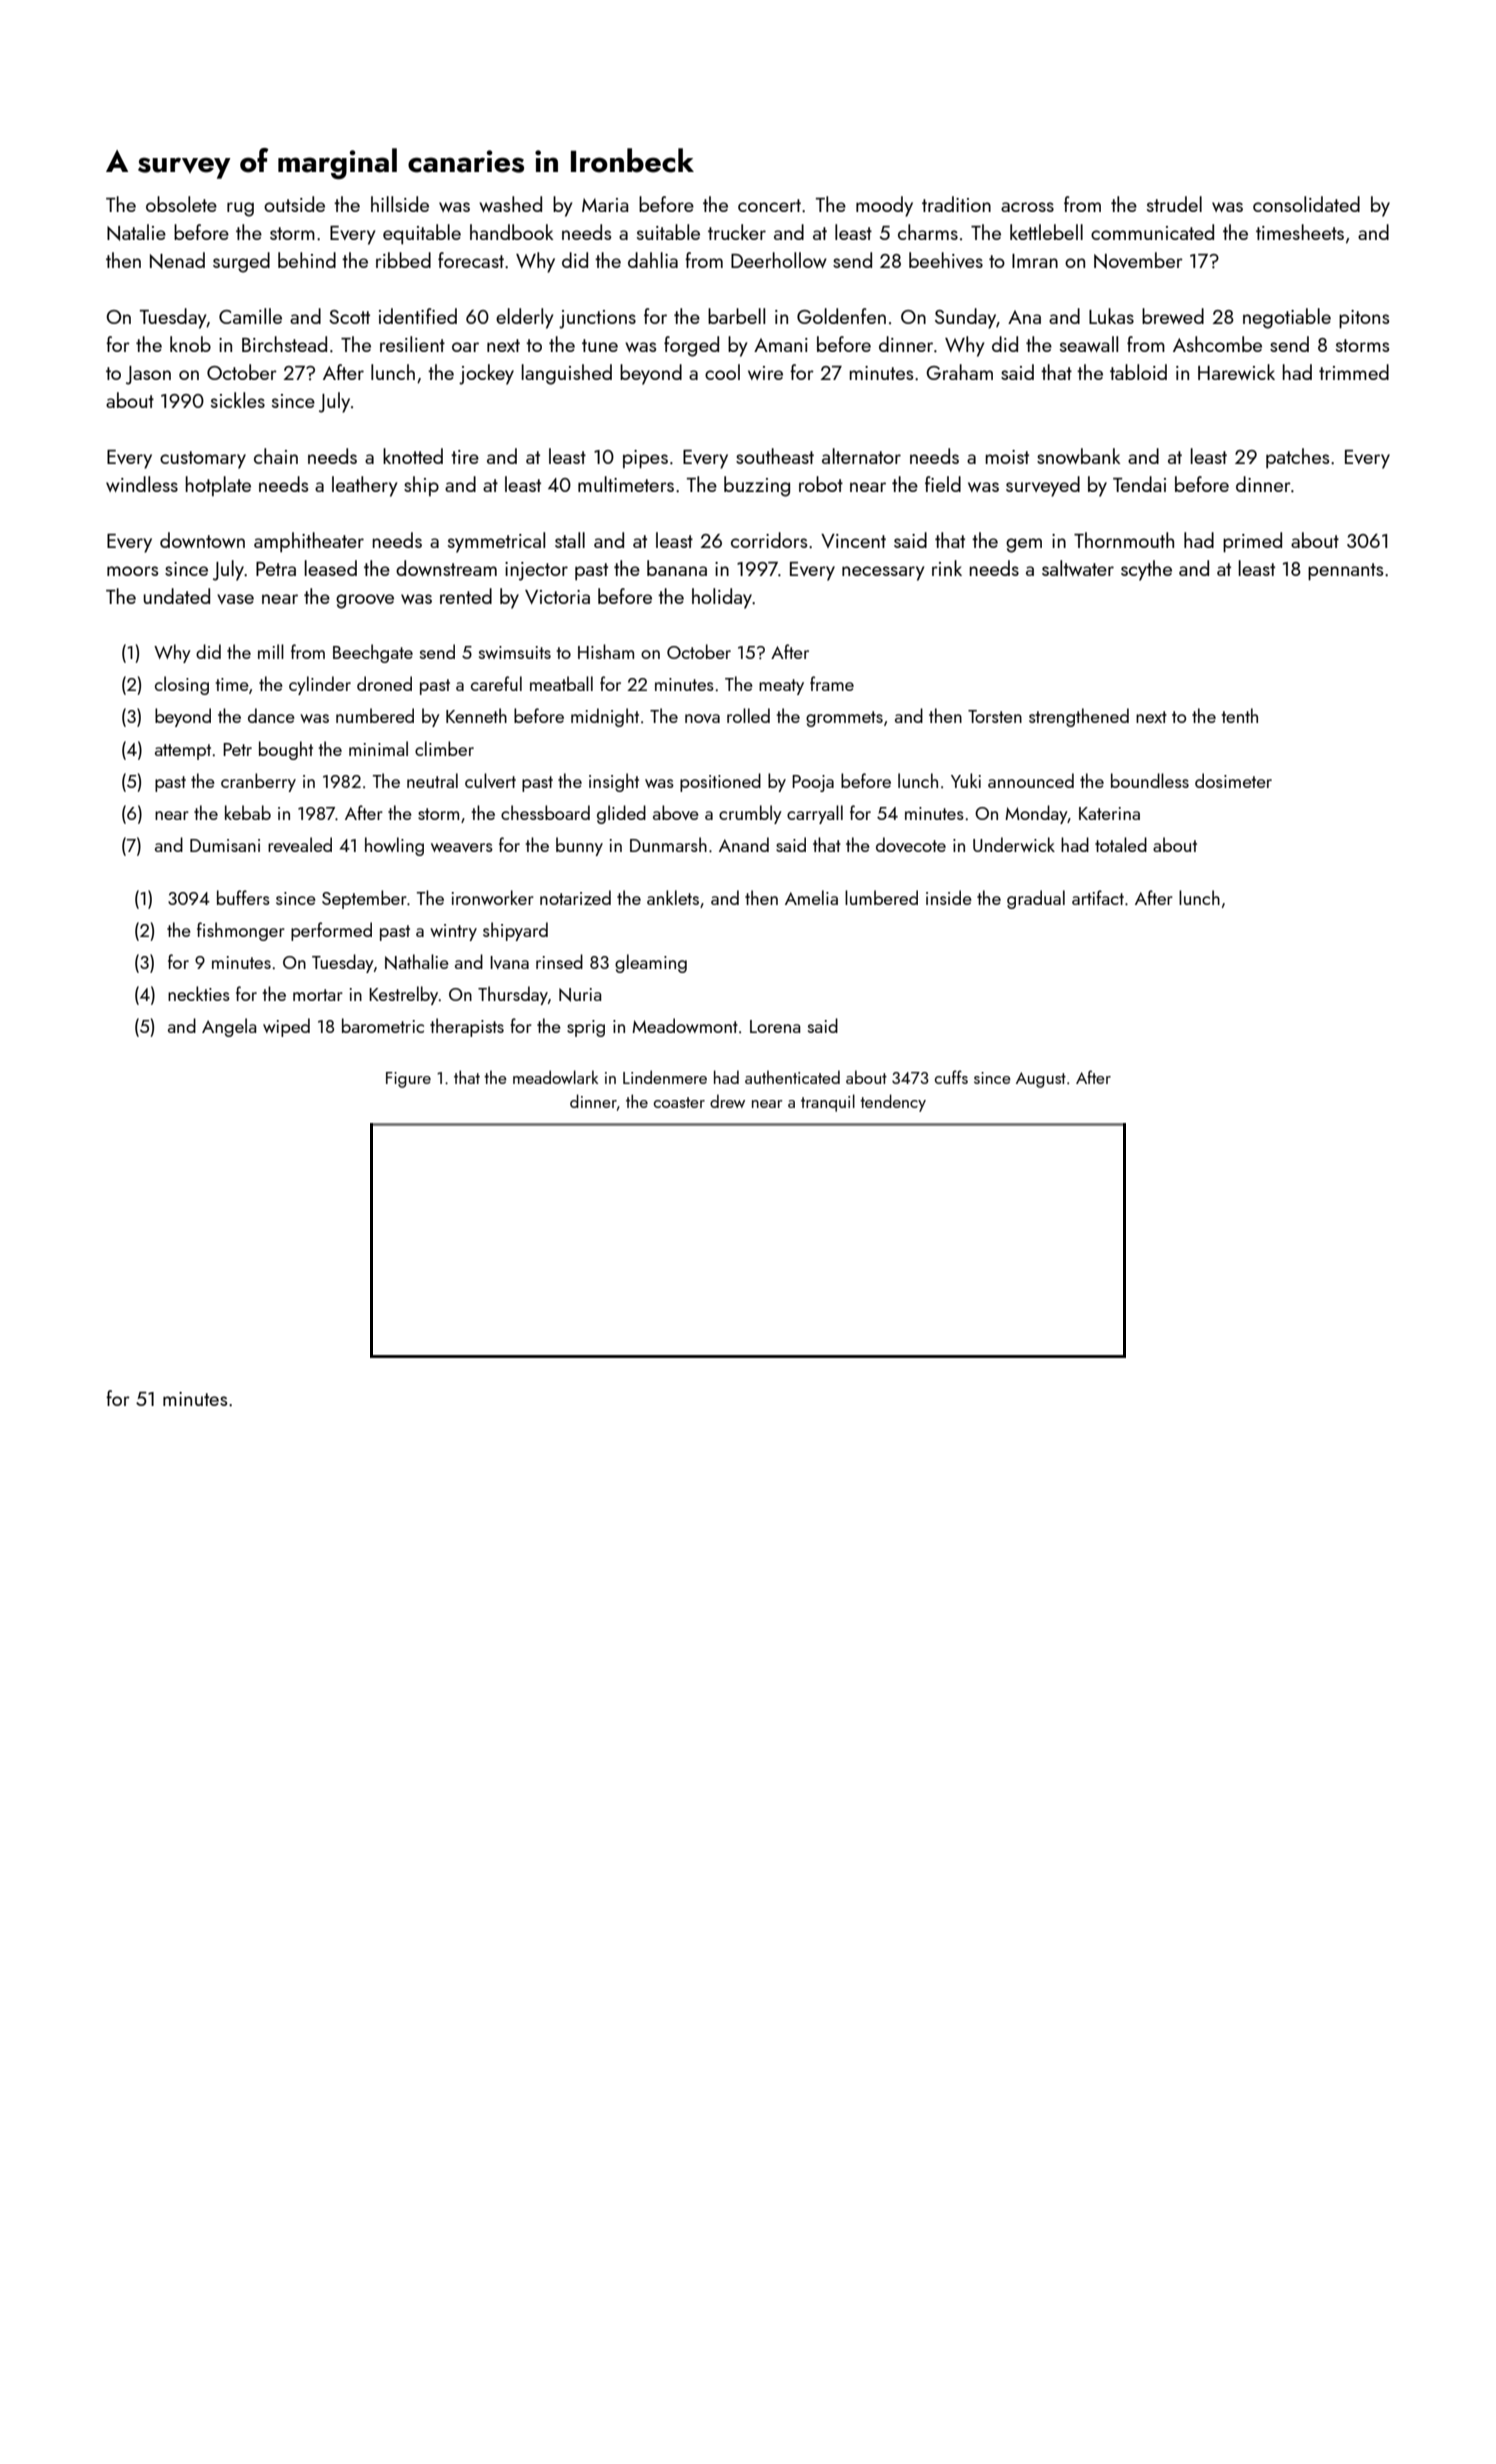 This screenshot has height=2464, width=1496. Describe the element at coordinates (238, 400) in the screenshot. I see `sickles` at that location.
